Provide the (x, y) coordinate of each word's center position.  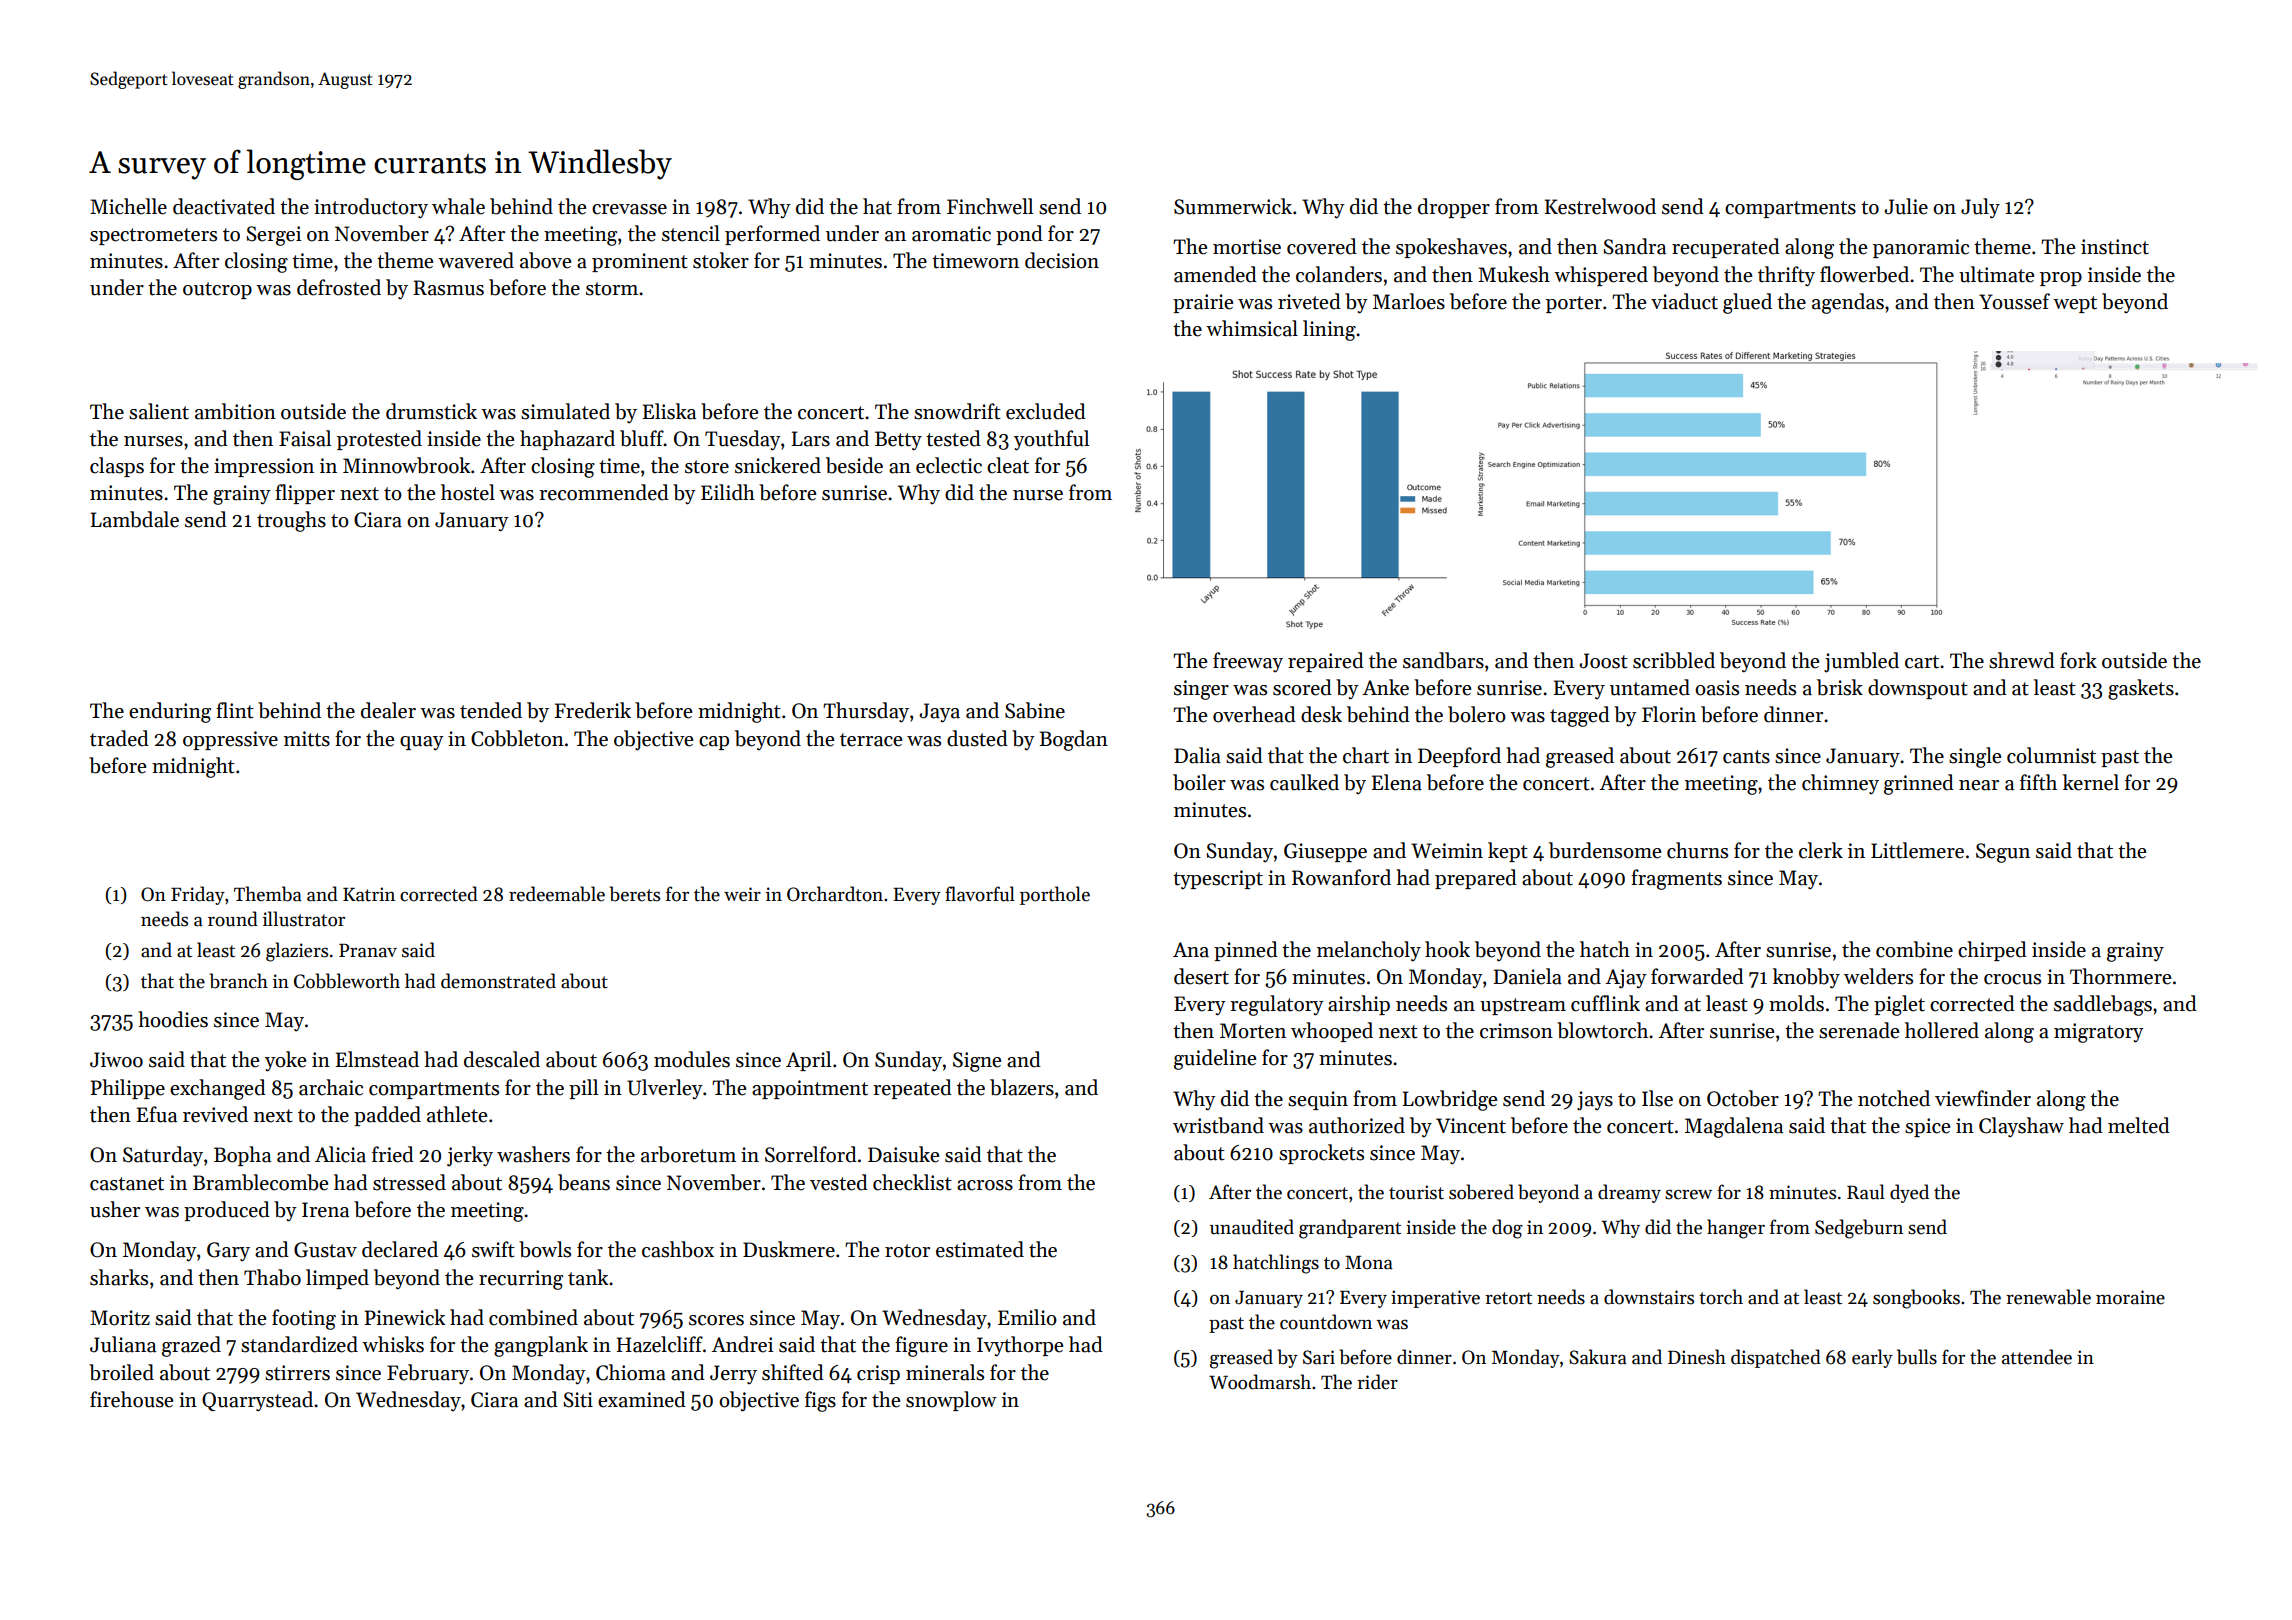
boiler (1199, 782)
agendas (1848, 303)
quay (422, 743)
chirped (1992, 951)
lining (1329, 330)
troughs (291, 521)
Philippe (127, 1089)
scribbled (1674, 660)
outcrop (217, 290)
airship (1359, 1005)
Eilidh (728, 492)
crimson (1516, 1031)
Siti (578, 1400)
